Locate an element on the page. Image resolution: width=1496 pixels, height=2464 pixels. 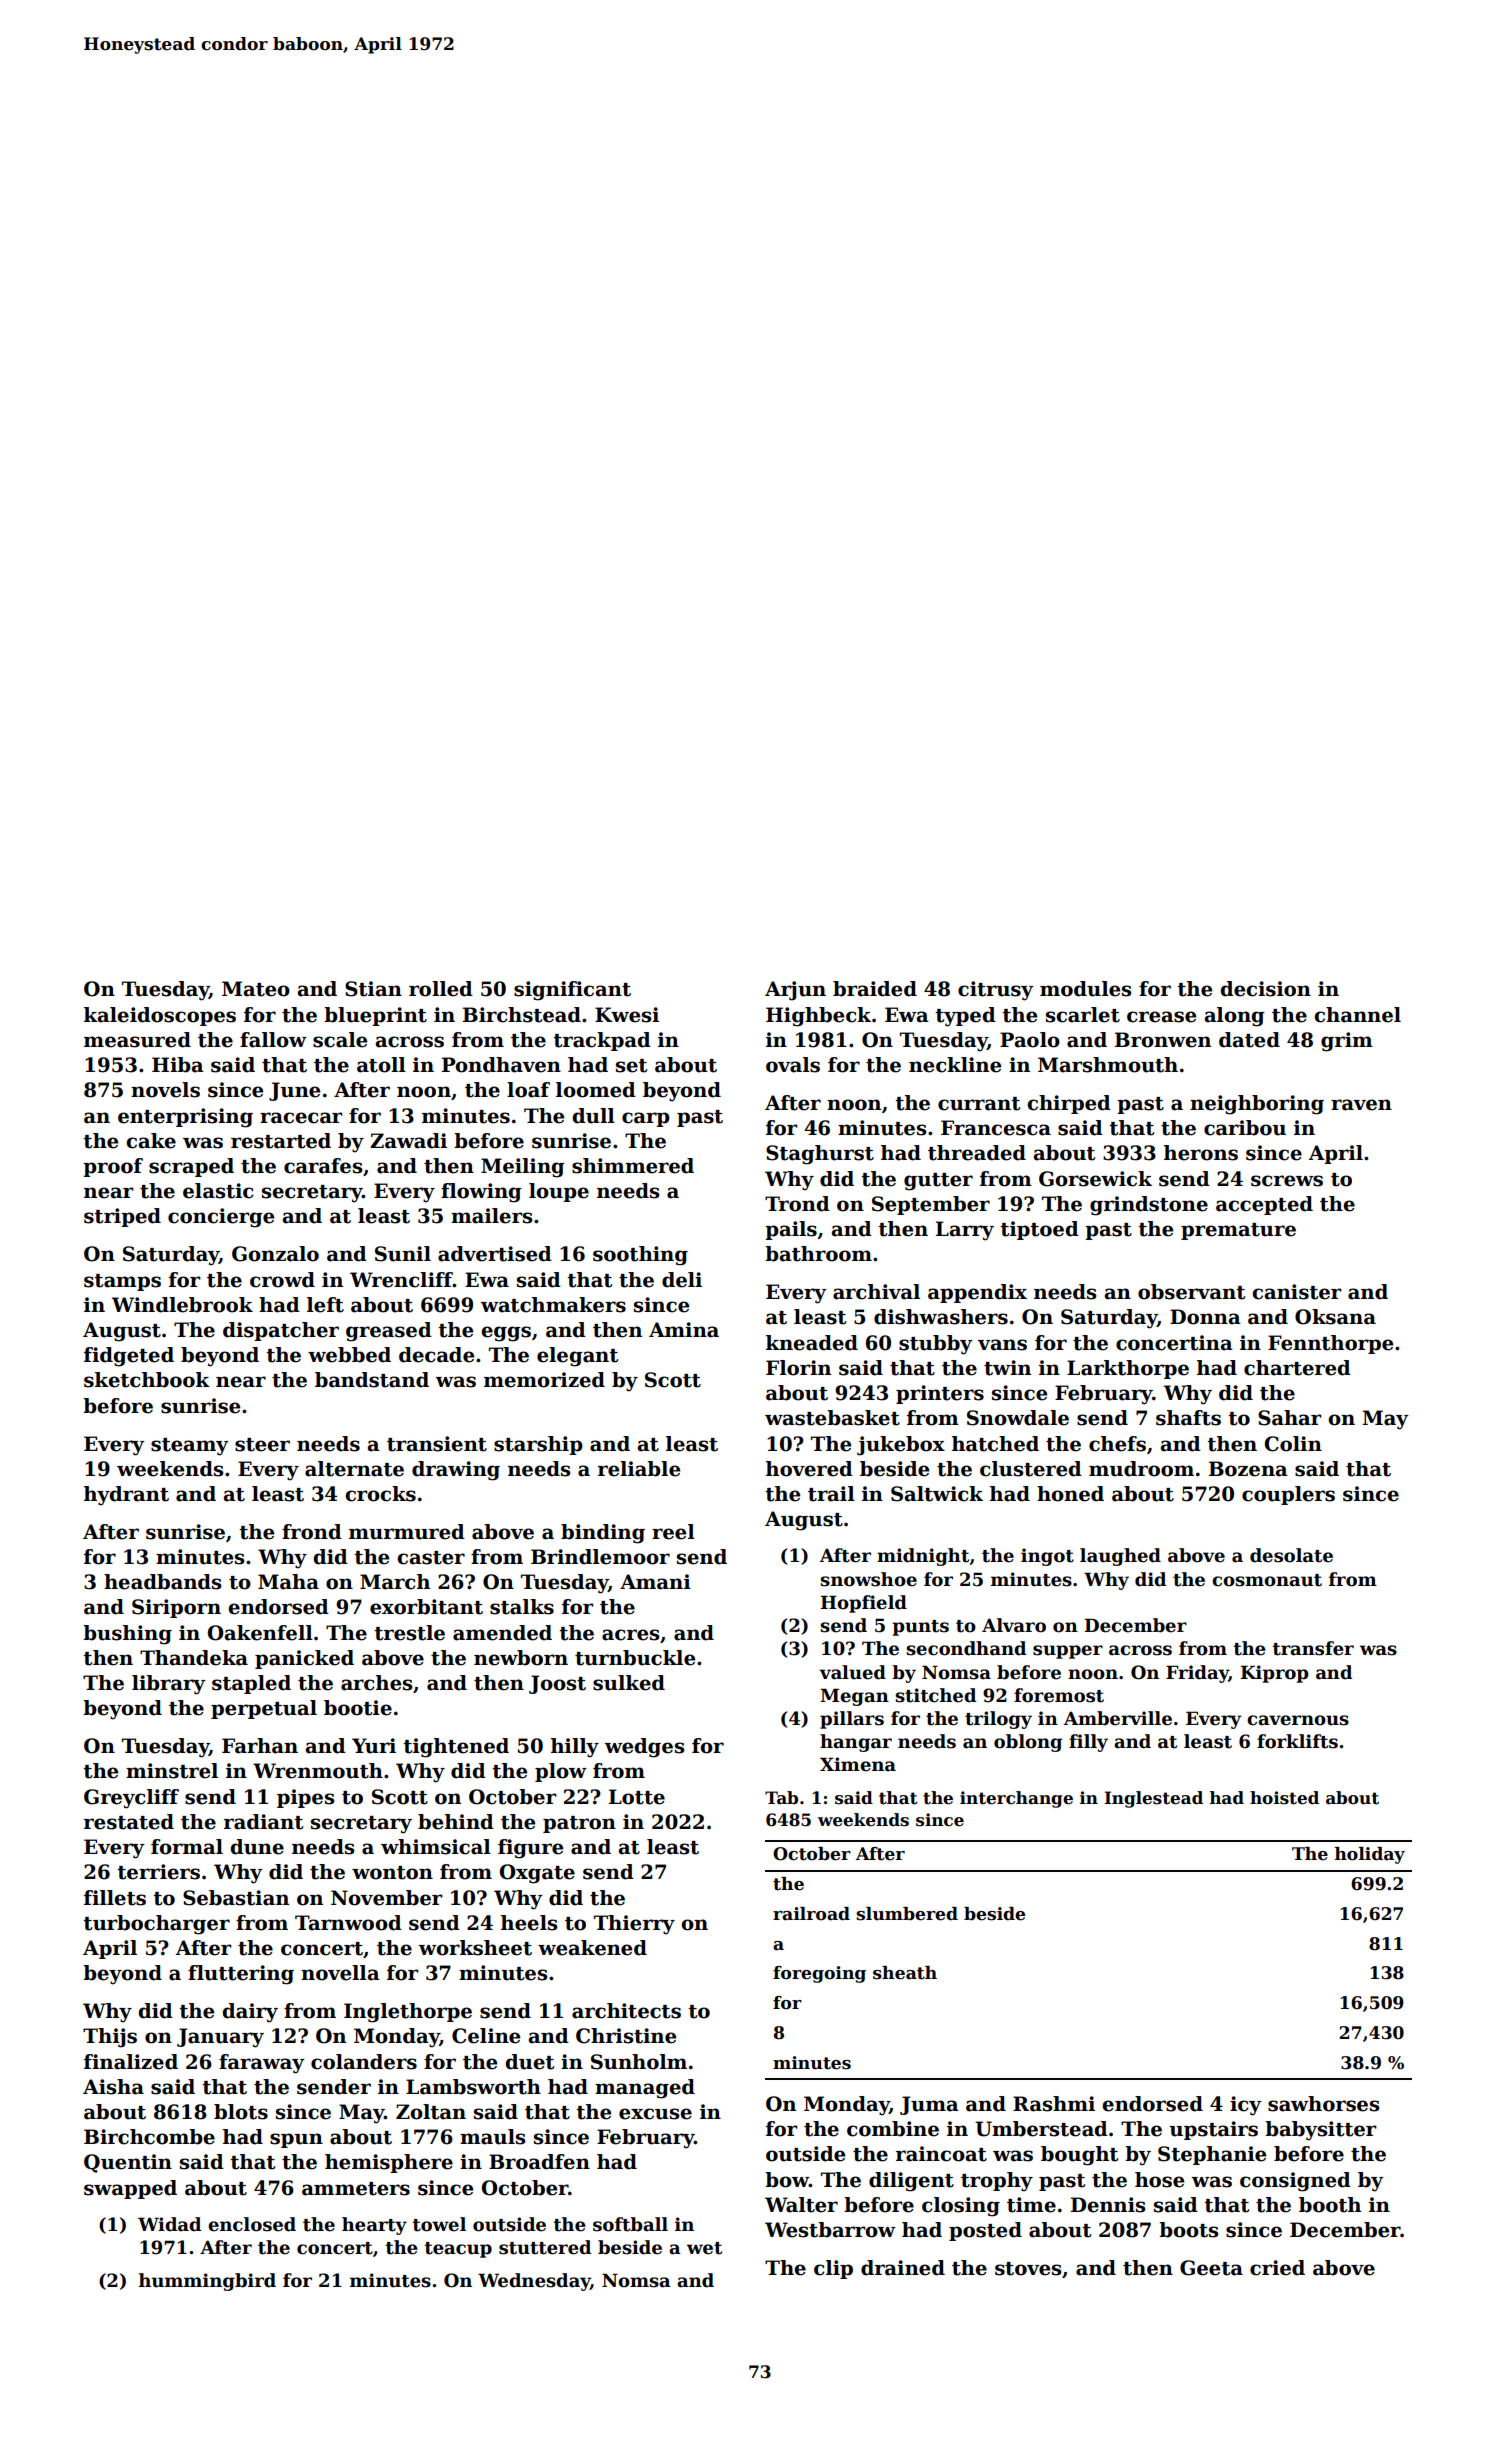
Joost is located at coordinates (557, 1684).
